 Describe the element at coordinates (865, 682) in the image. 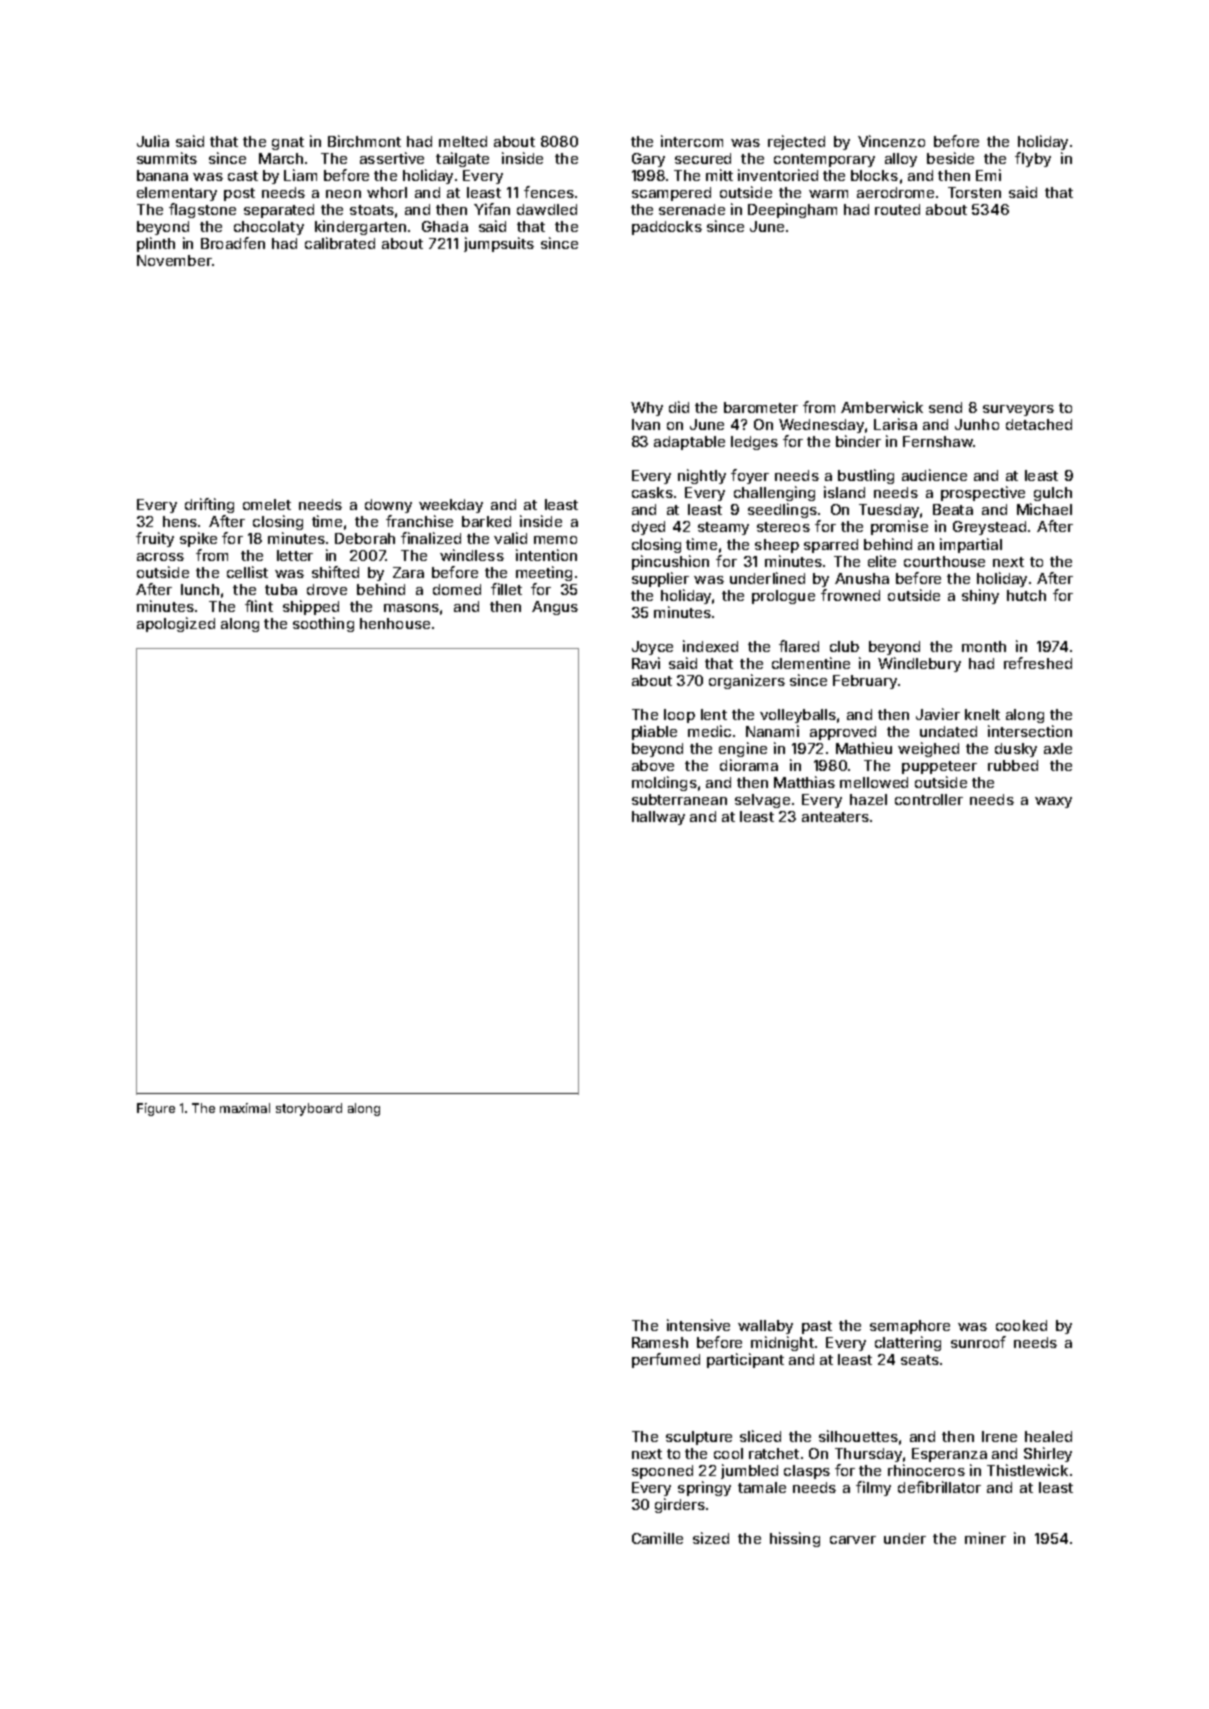

I see `February` at that location.
